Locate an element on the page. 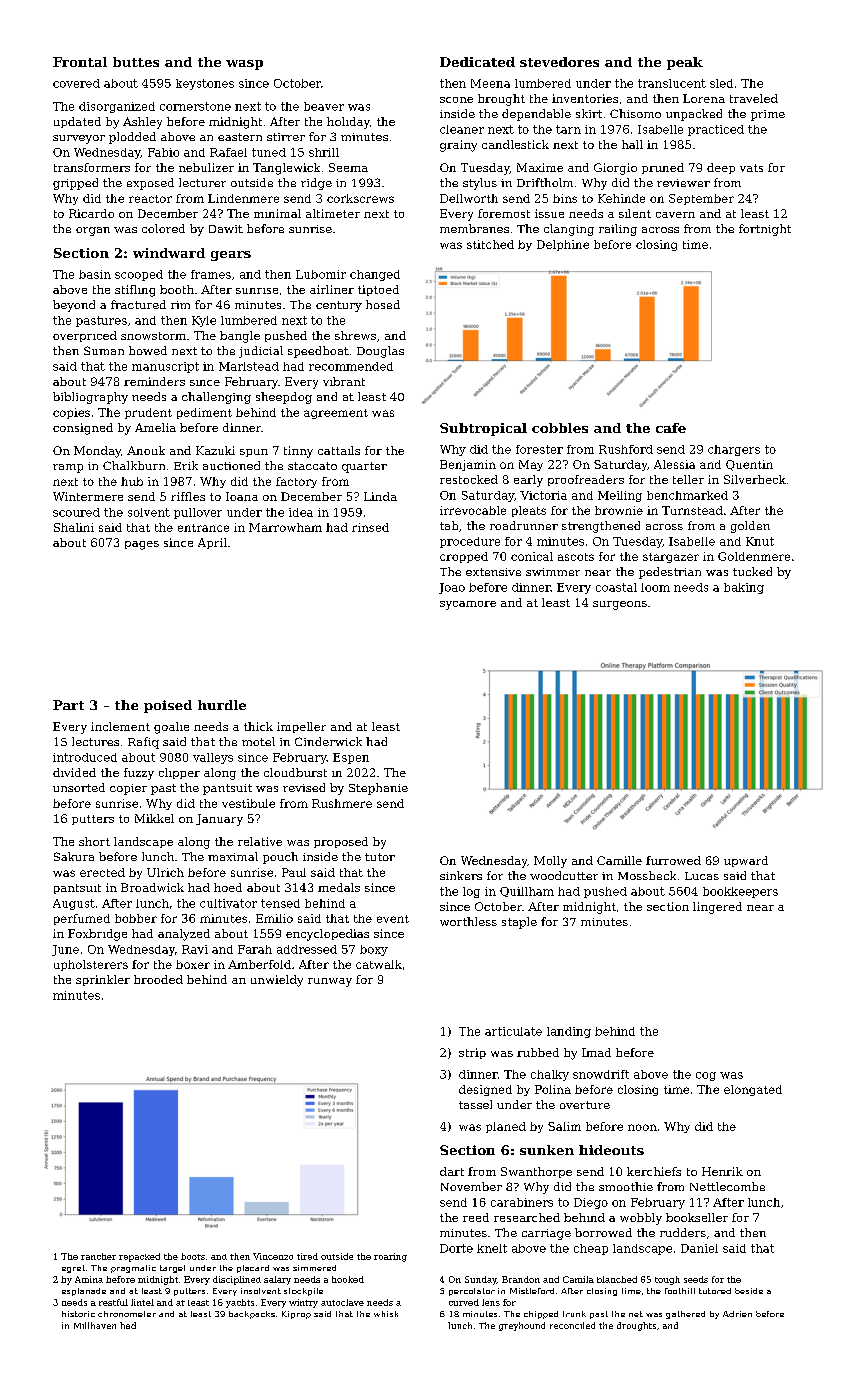  baking is located at coordinates (744, 588).
